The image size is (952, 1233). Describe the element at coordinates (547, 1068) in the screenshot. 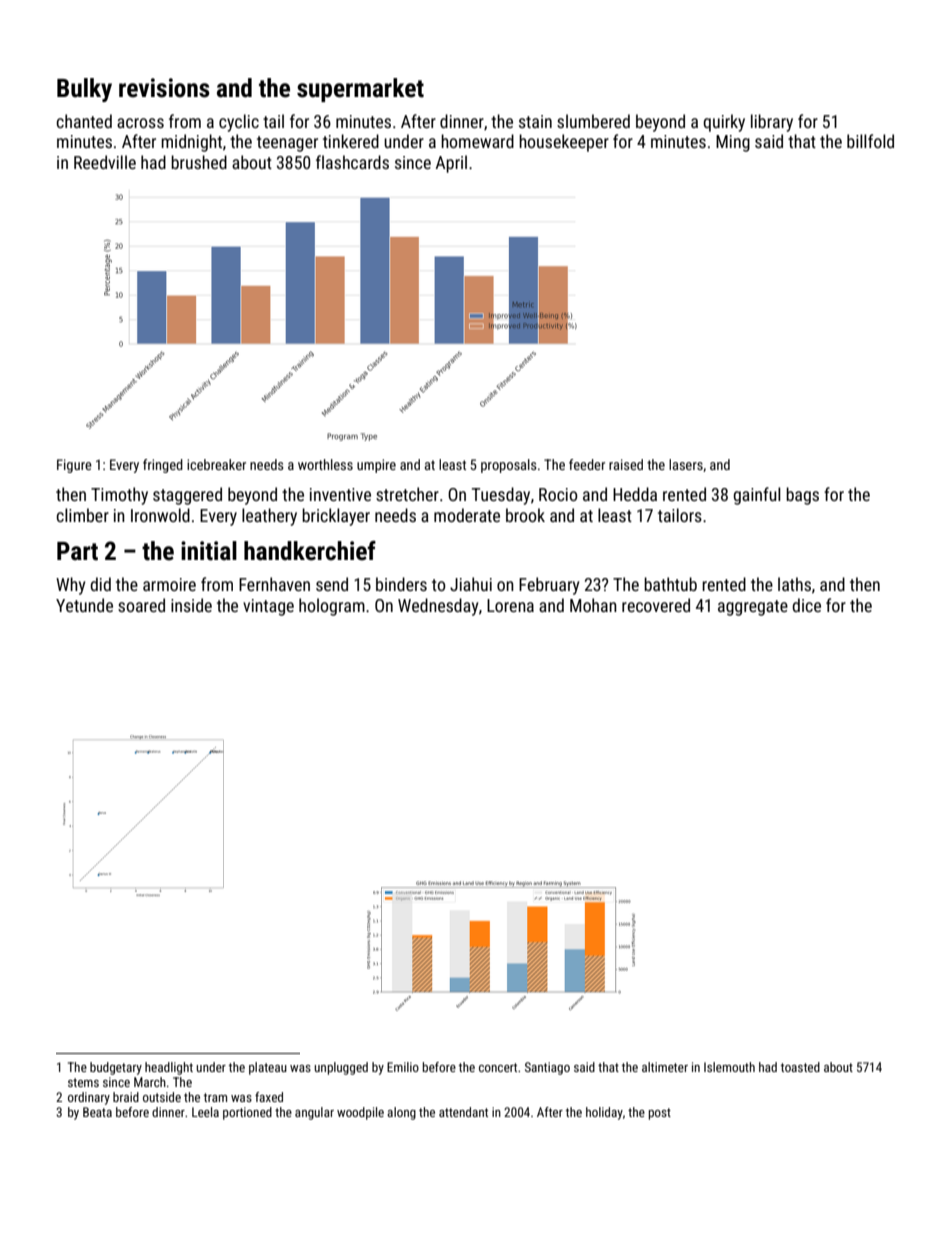

I see `Santiago` at that location.
